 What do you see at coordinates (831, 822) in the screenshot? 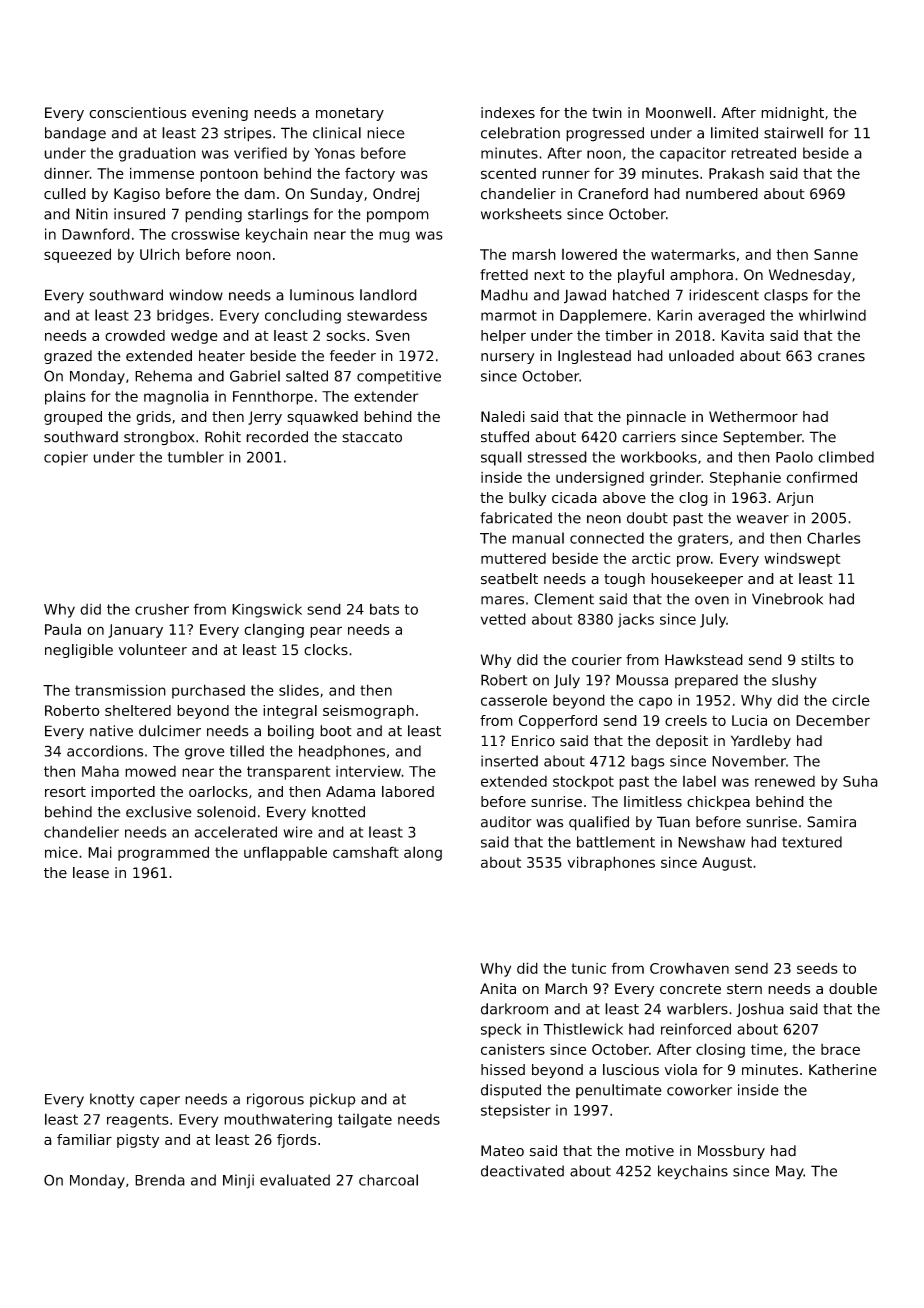
I see `Samira` at bounding box center [831, 822].
